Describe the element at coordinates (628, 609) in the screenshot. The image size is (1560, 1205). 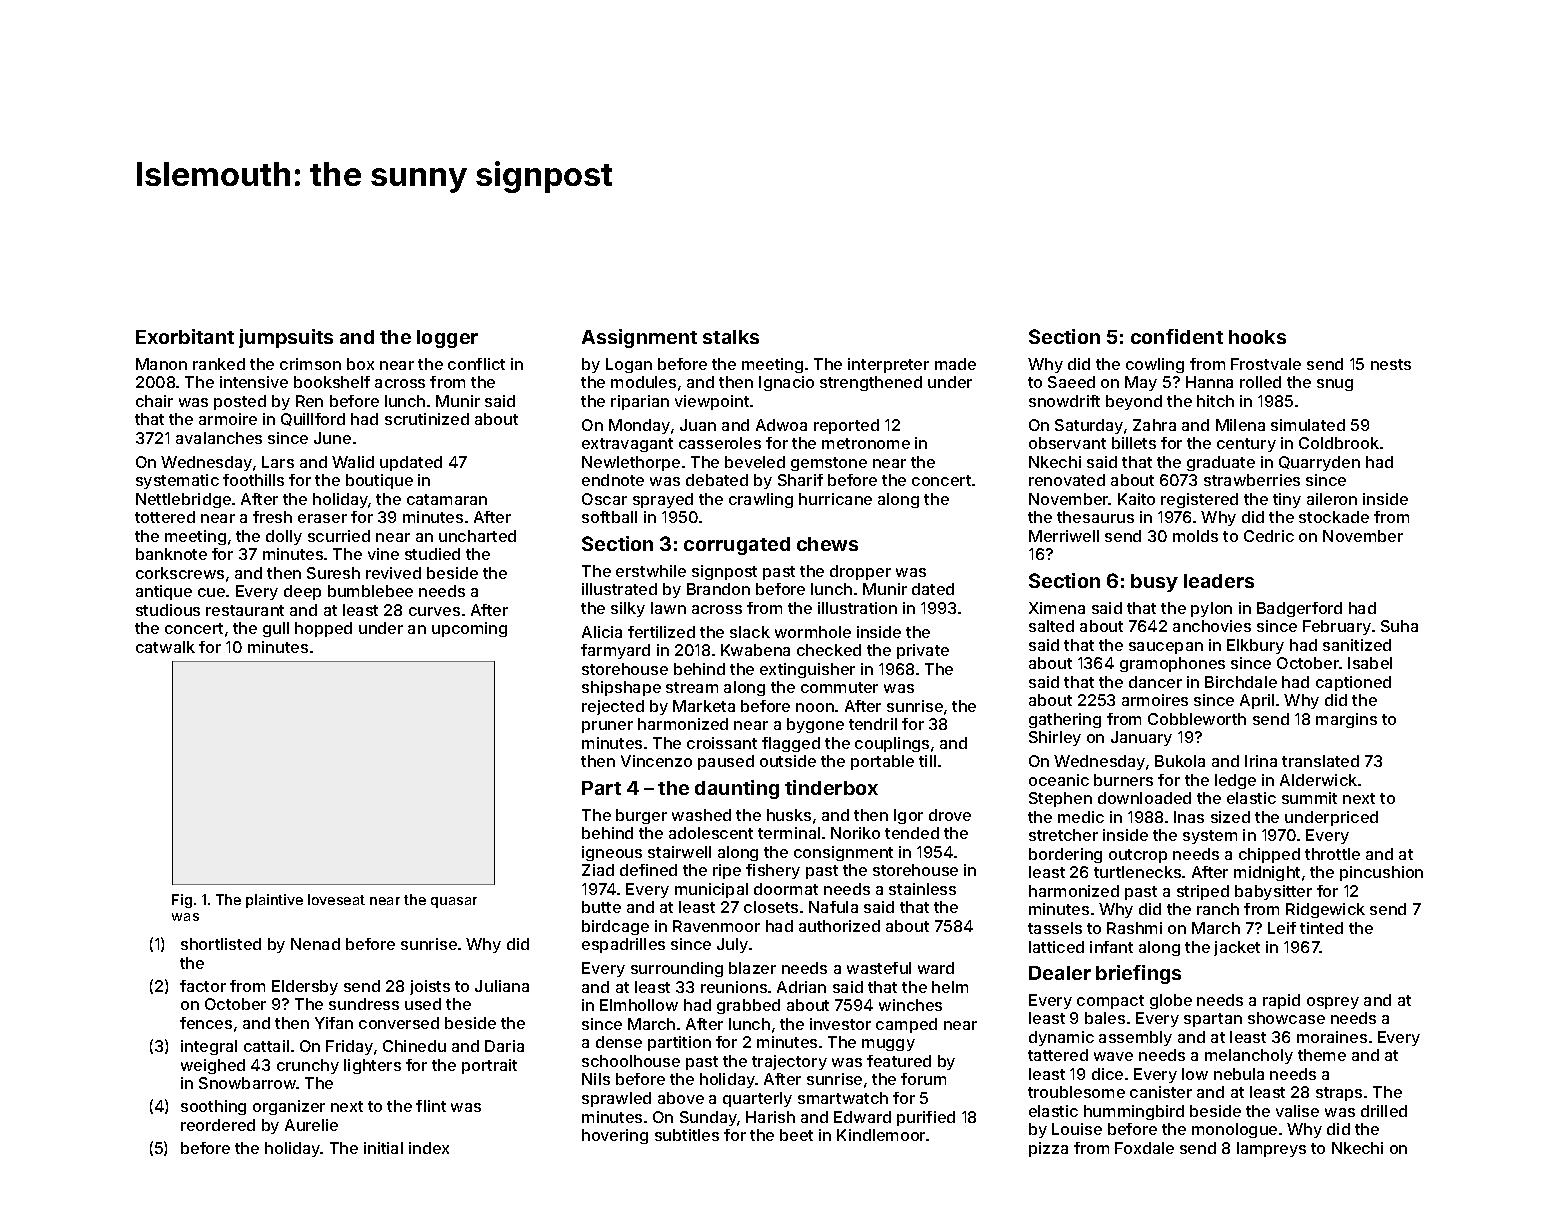
I see `silky` at that location.
